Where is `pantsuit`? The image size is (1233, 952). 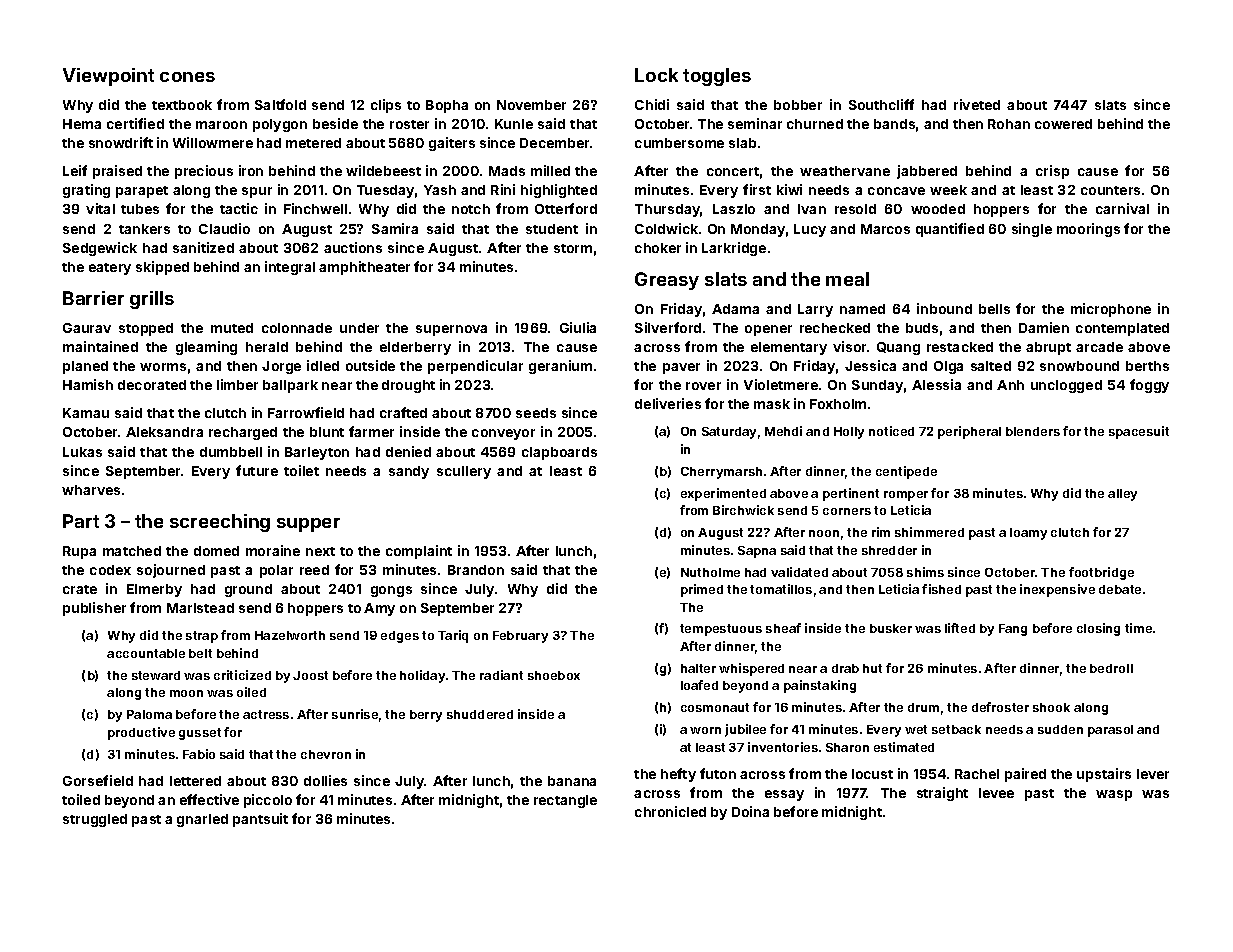
pantsuit is located at coordinates (260, 820).
